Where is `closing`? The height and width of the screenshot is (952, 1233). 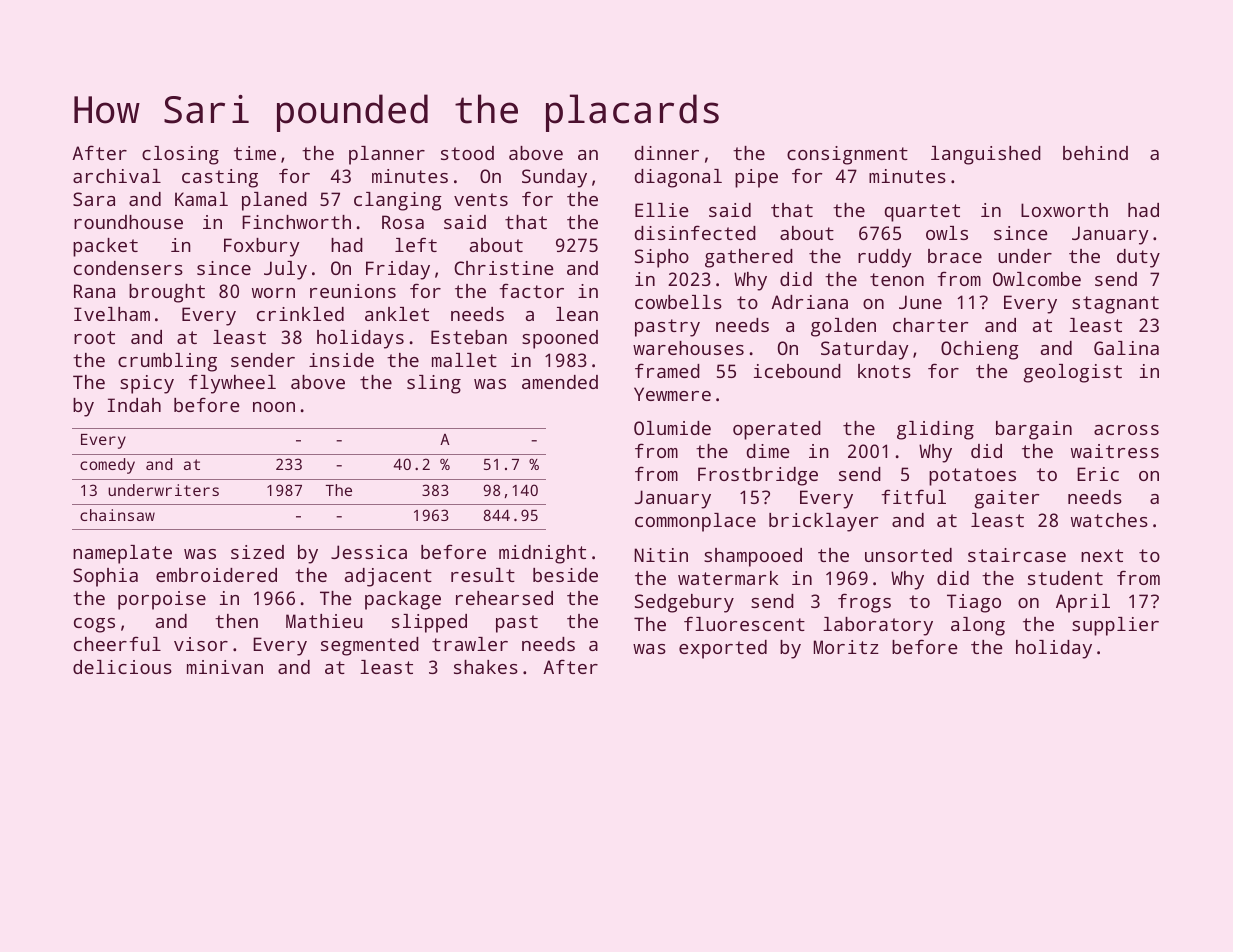 closing is located at coordinates (180, 155).
